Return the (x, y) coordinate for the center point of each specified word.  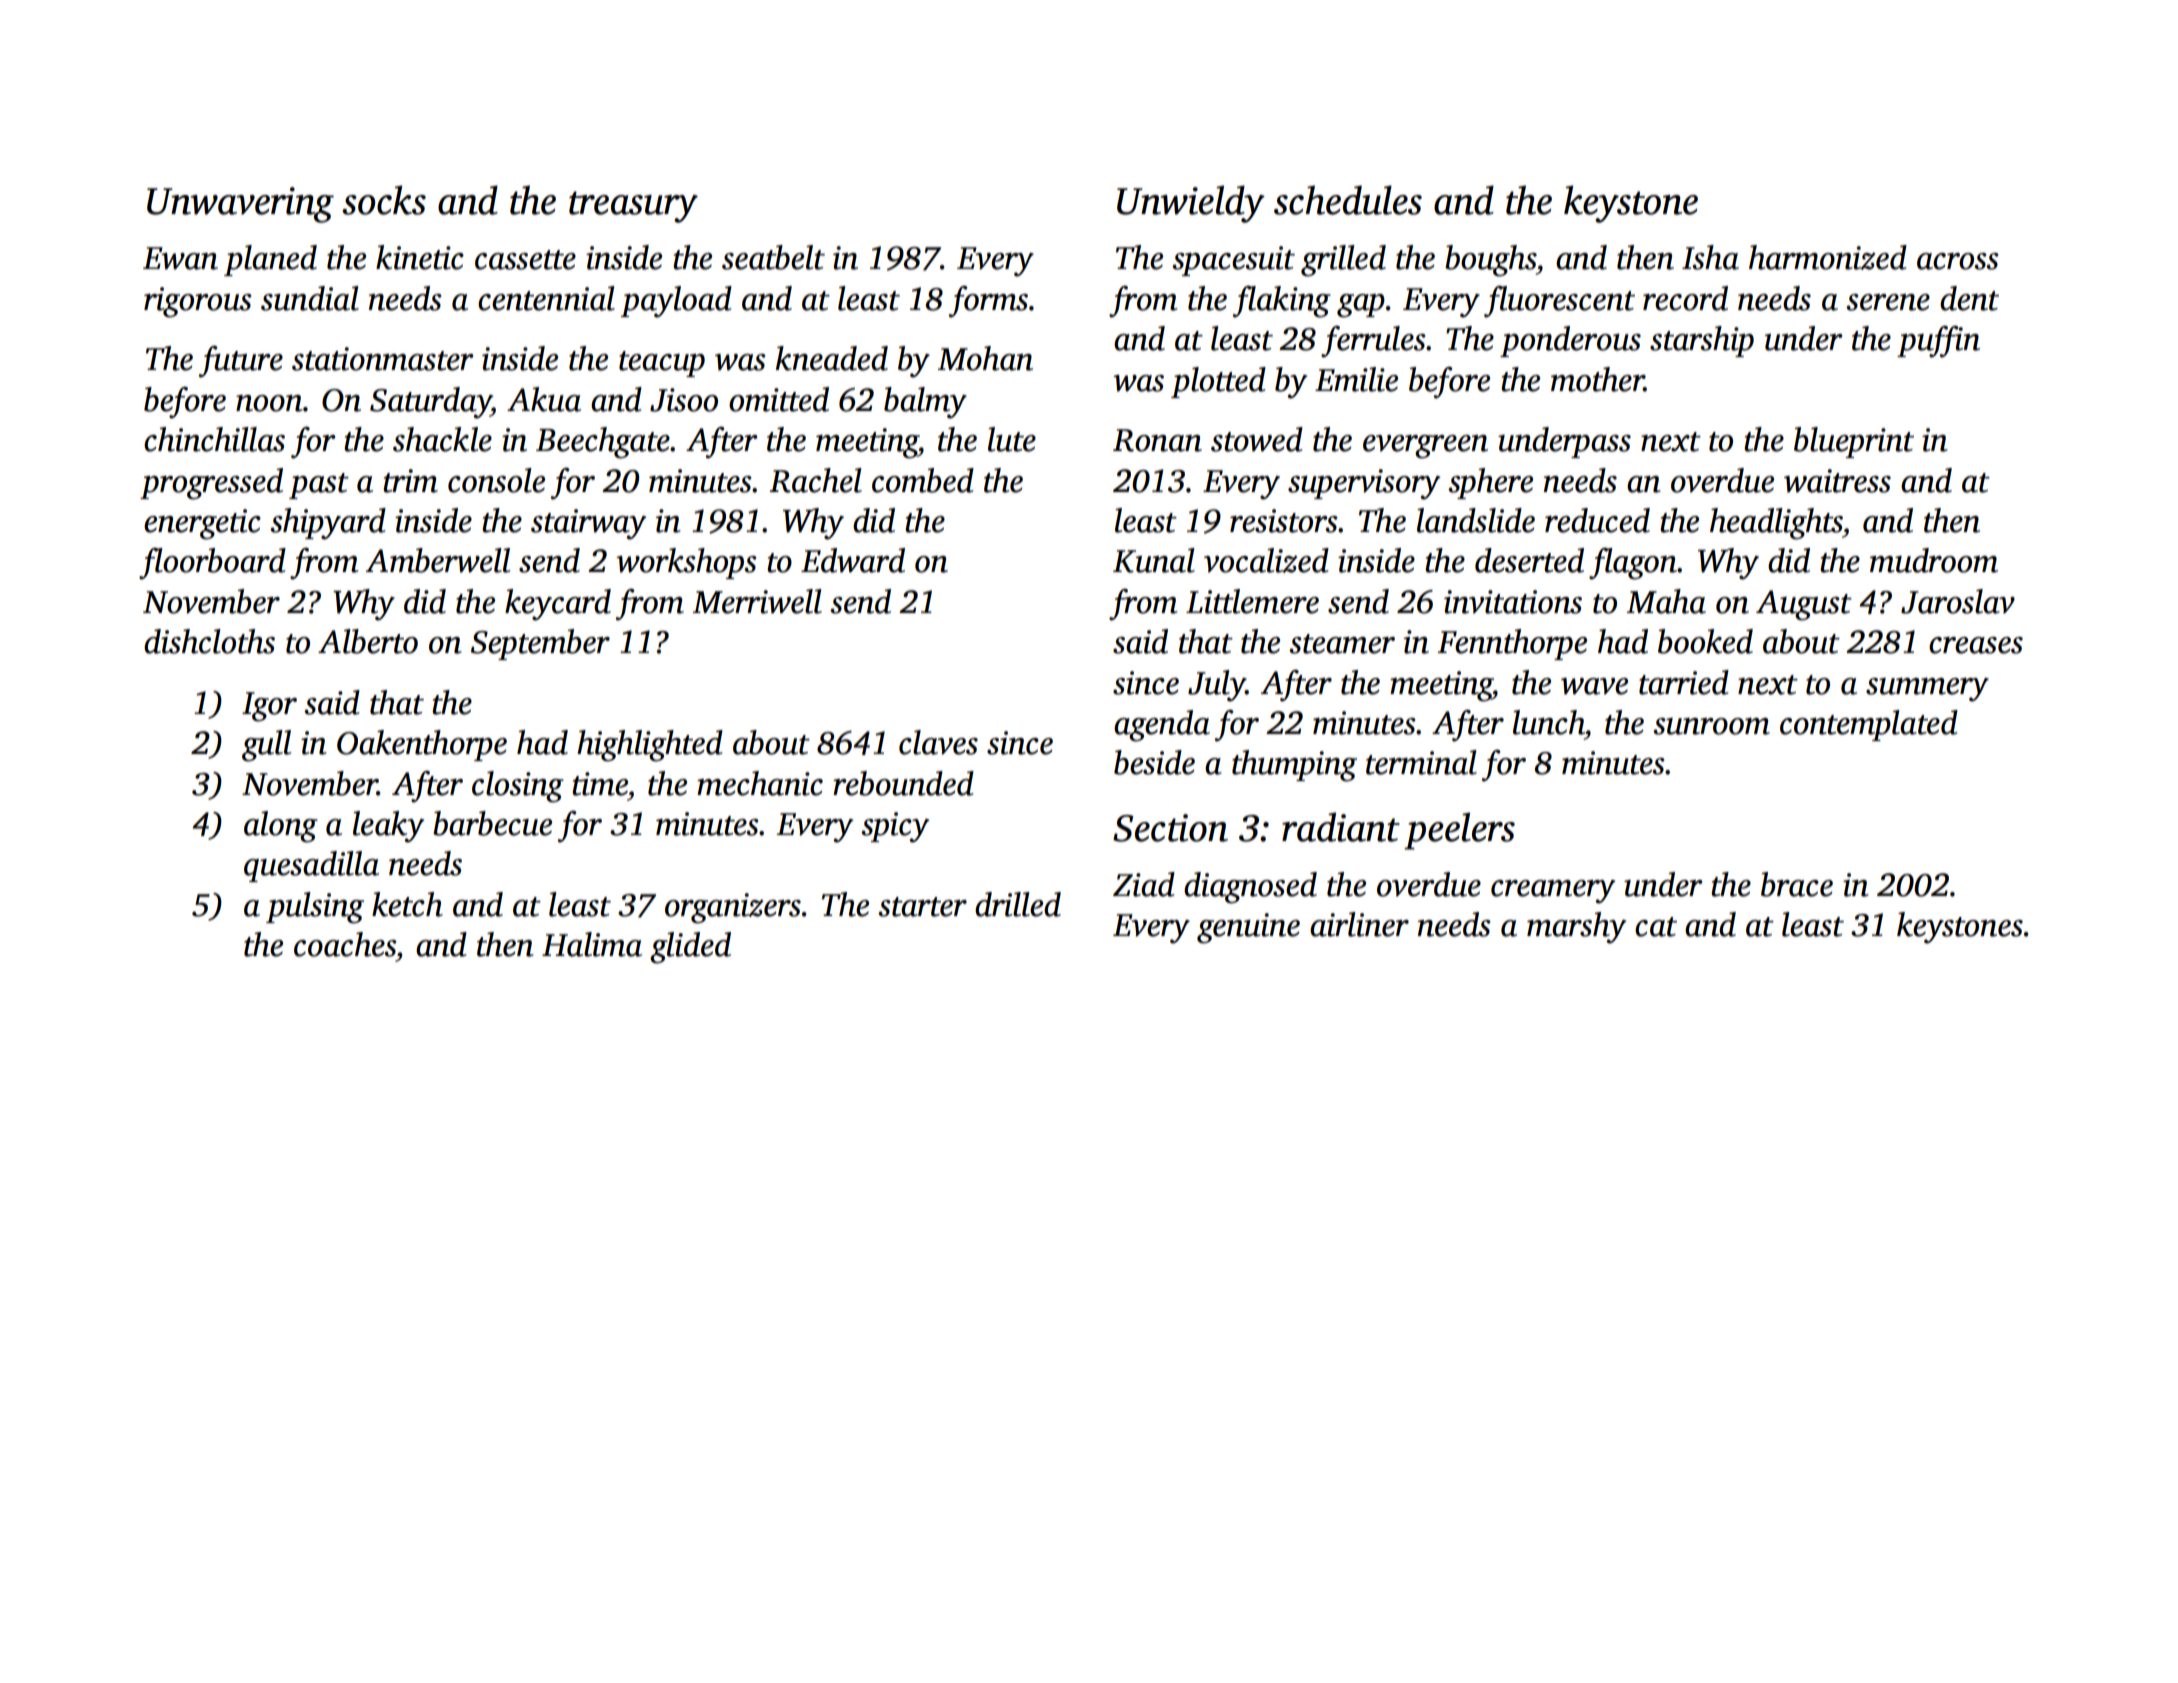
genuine (1248, 928)
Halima (592, 944)
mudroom (1934, 560)
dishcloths (209, 641)
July (1217, 686)
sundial (310, 298)
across (1958, 261)
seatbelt (773, 257)
